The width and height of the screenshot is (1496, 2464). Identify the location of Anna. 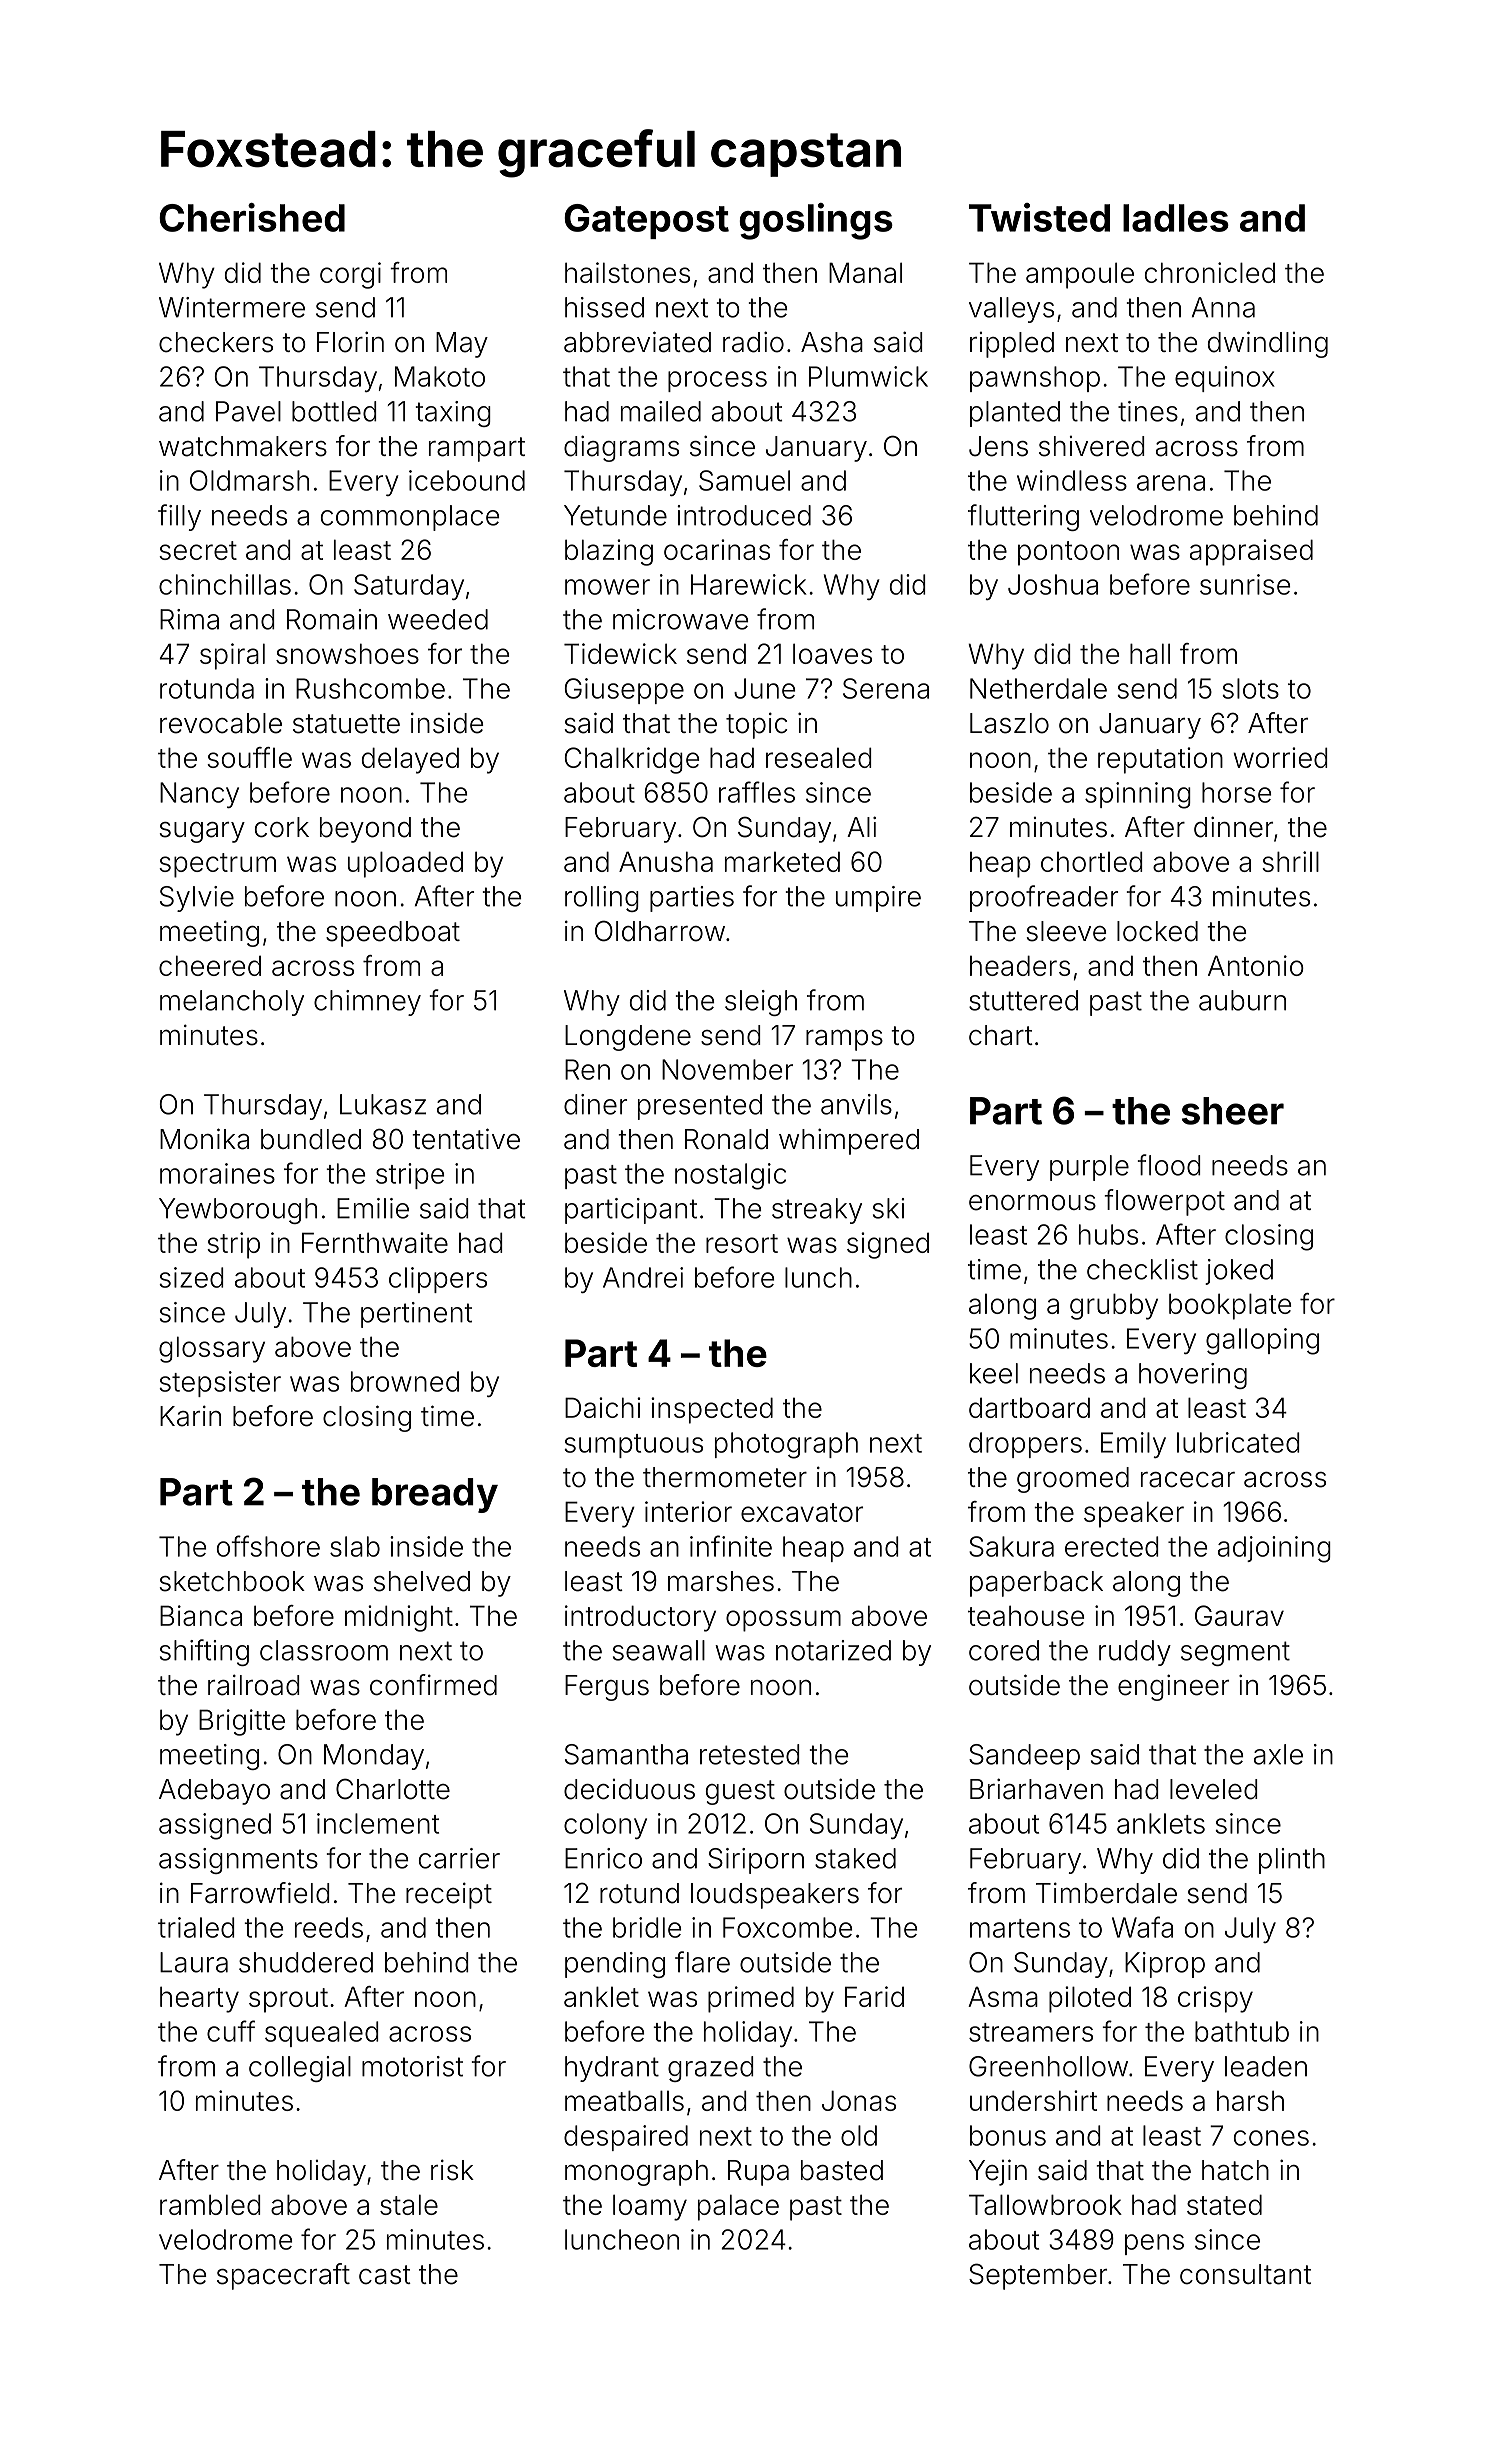
(1223, 307).
